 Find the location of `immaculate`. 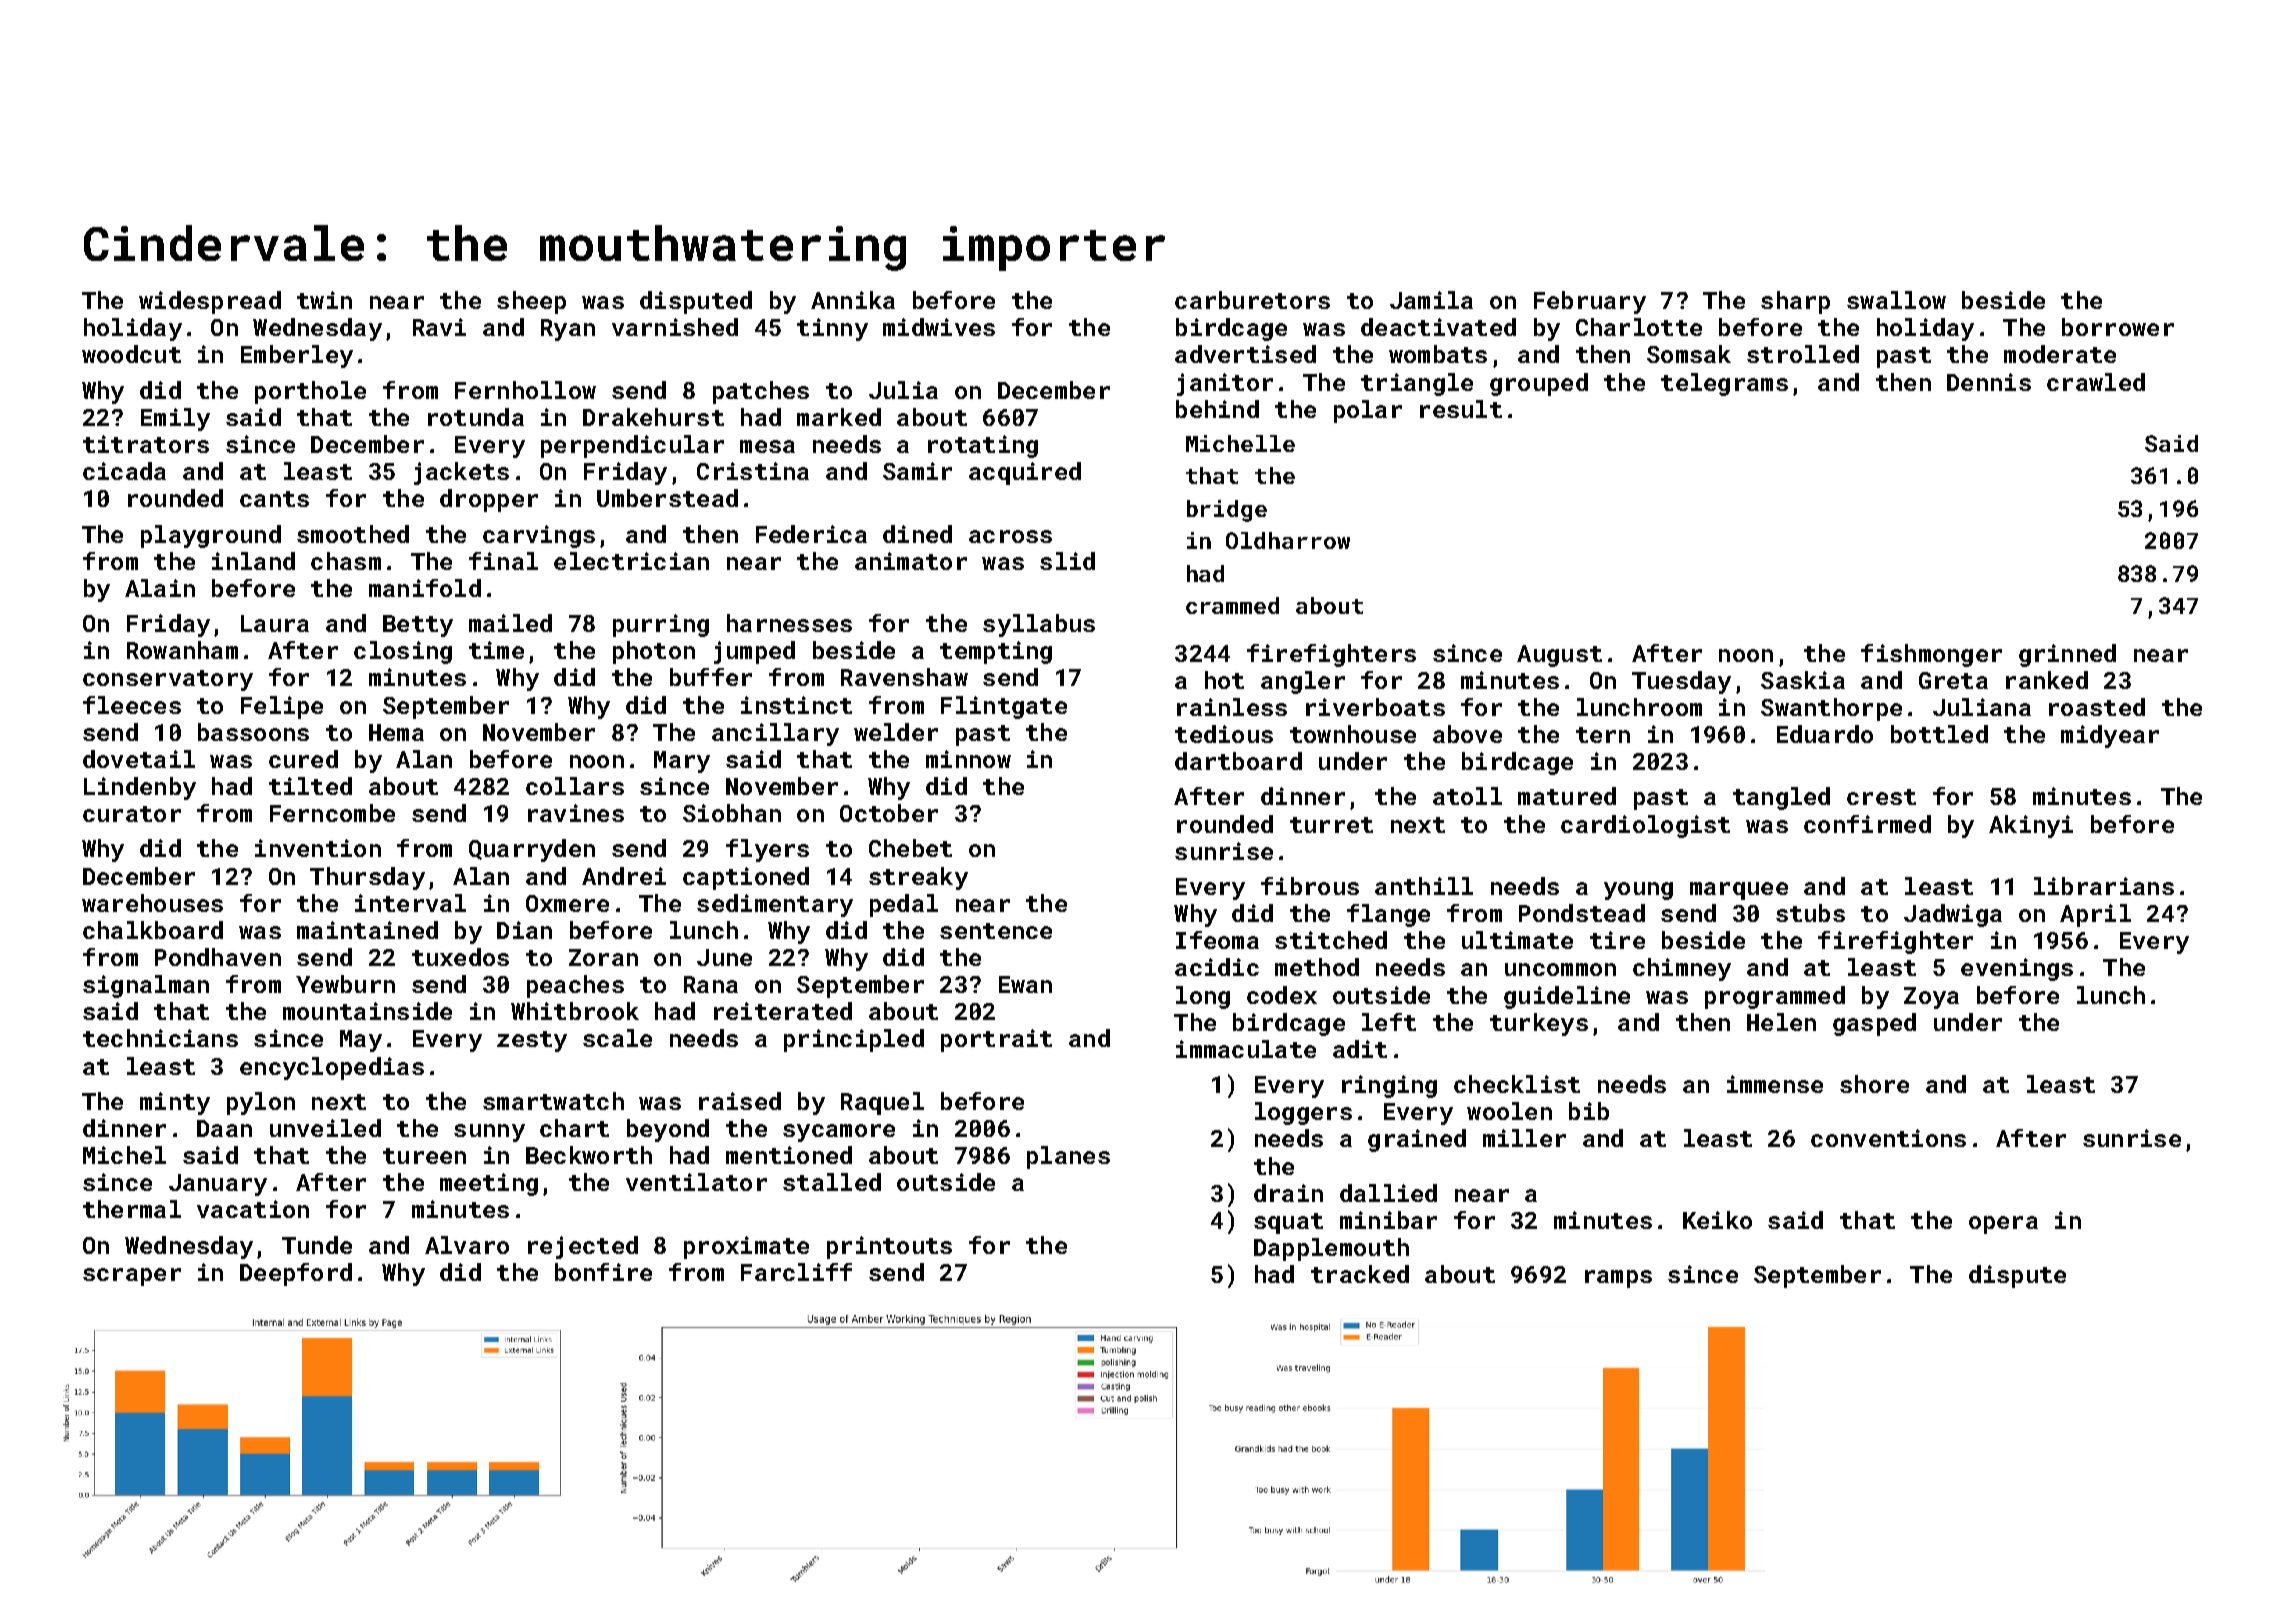

immaculate is located at coordinates (1246, 1049).
